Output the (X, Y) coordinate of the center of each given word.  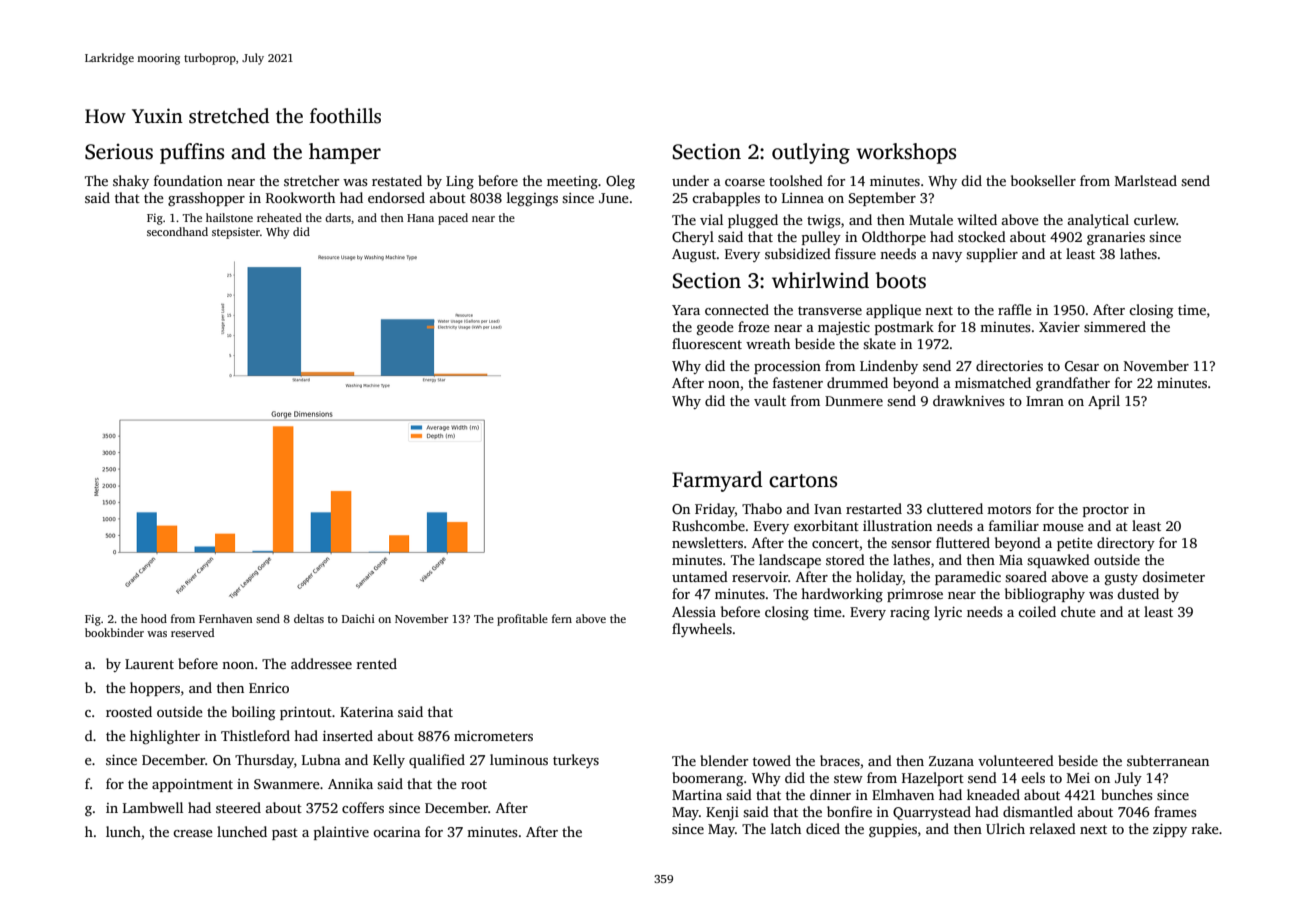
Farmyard (717, 481)
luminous (519, 759)
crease (193, 833)
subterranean (1168, 760)
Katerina (367, 712)
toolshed (796, 180)
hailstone (229, 217)
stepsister (236, 233)
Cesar (1082, 366)
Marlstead (1146, 180)
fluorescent (707, 343)
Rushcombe (708, 525)
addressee (321, 663)
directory (1126, 544)
